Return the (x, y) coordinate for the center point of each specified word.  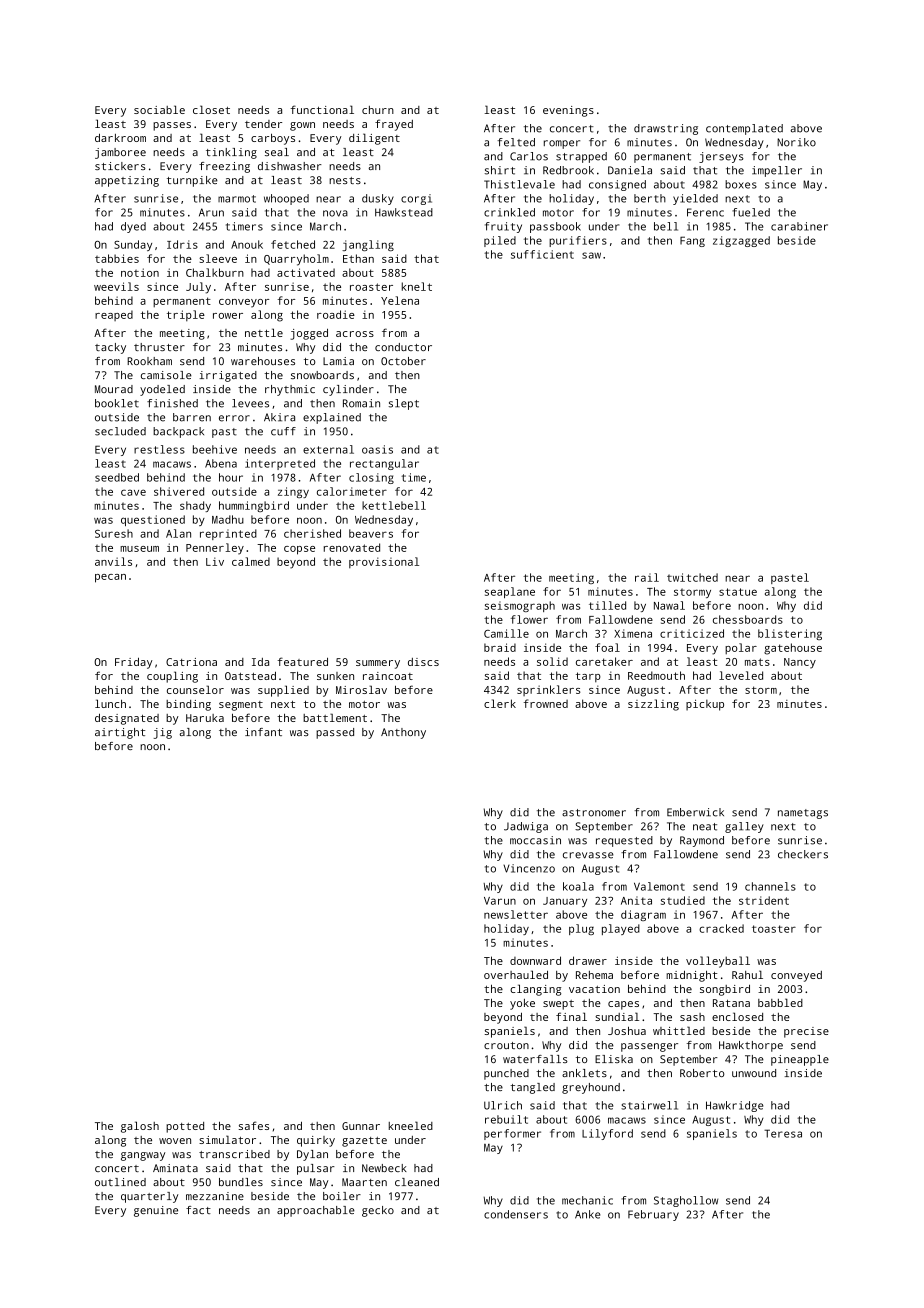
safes (254, 1125)
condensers (516, 1214)
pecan (110, 578)
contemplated (744, 129)
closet (211, 109)
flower (529, 619)
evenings (568, 111)
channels (770, 886)
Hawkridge (735, 1106)
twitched (692, 577)
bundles (241, 1182)
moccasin (535, 840)
